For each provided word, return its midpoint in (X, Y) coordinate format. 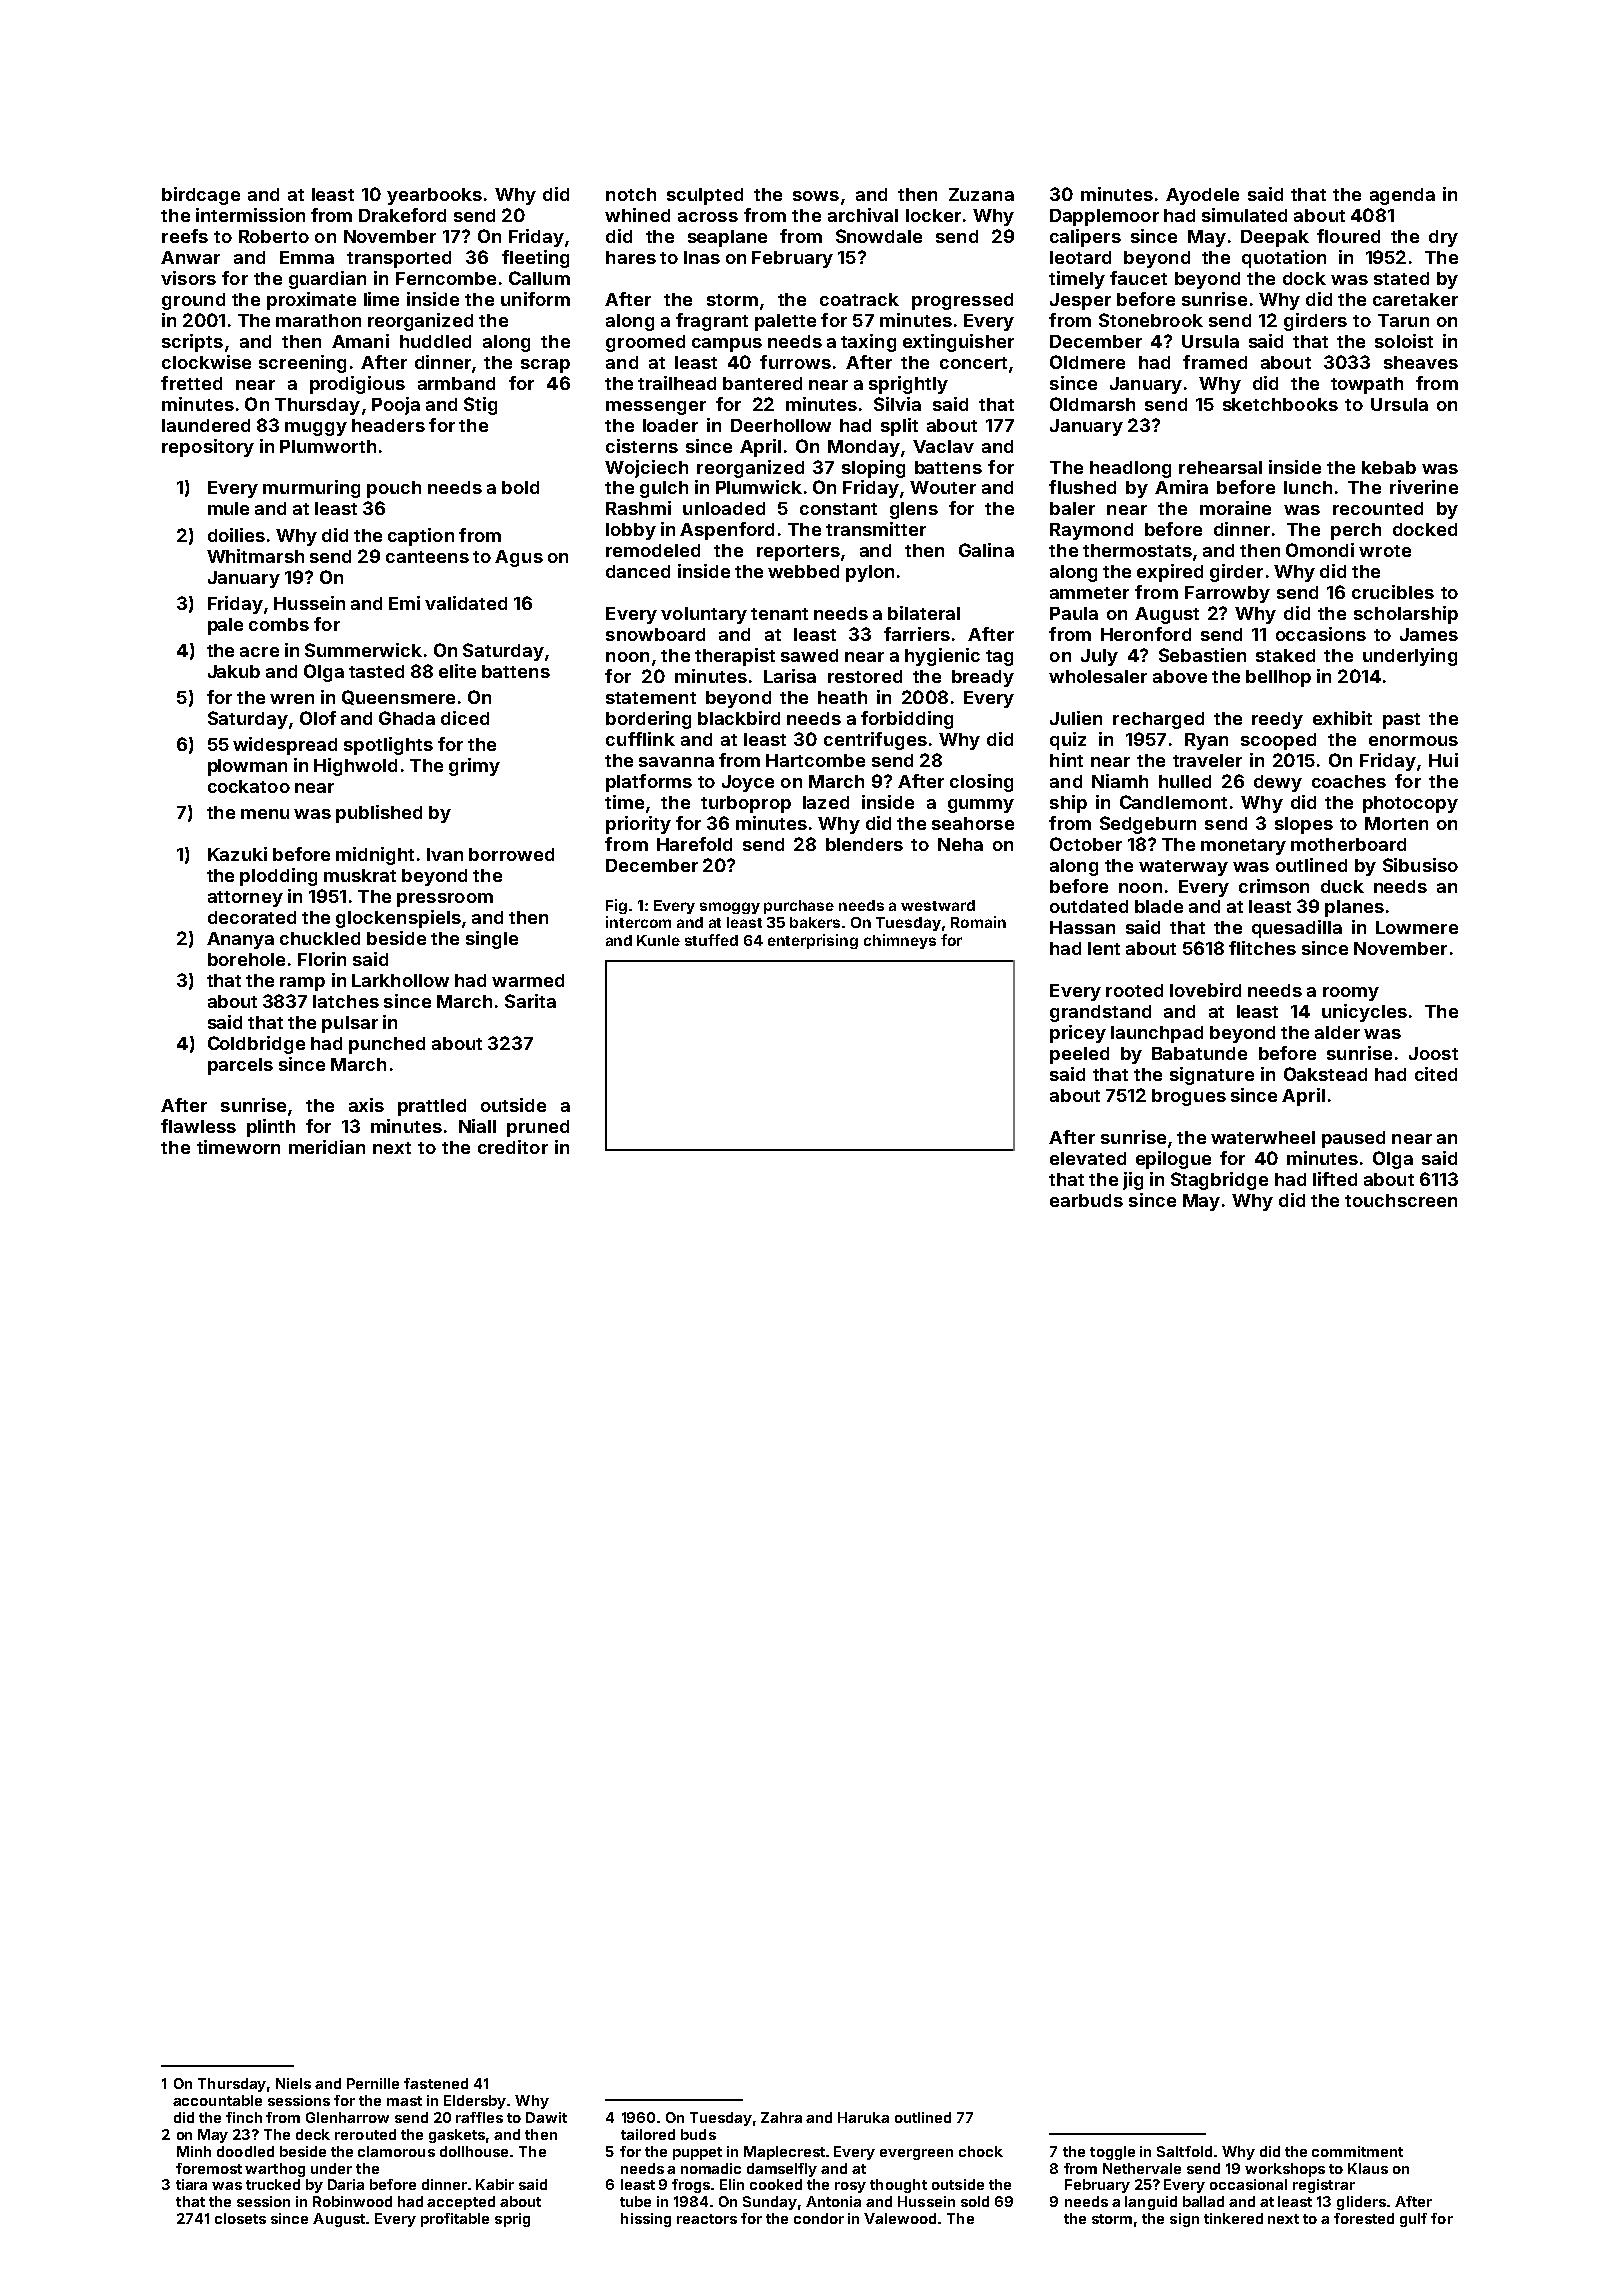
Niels (293, 2083)
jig (1133, 1181)
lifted (1335, 1179)
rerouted (365, 2134)
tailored (648, 2134)
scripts (192, 343)
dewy (1278, 783)
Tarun (1403, 320)
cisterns (642, 446)
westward (938, 905)
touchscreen (1401, 1200)
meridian (327, 1147)
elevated (1088, 1158)
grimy (474, 767)
